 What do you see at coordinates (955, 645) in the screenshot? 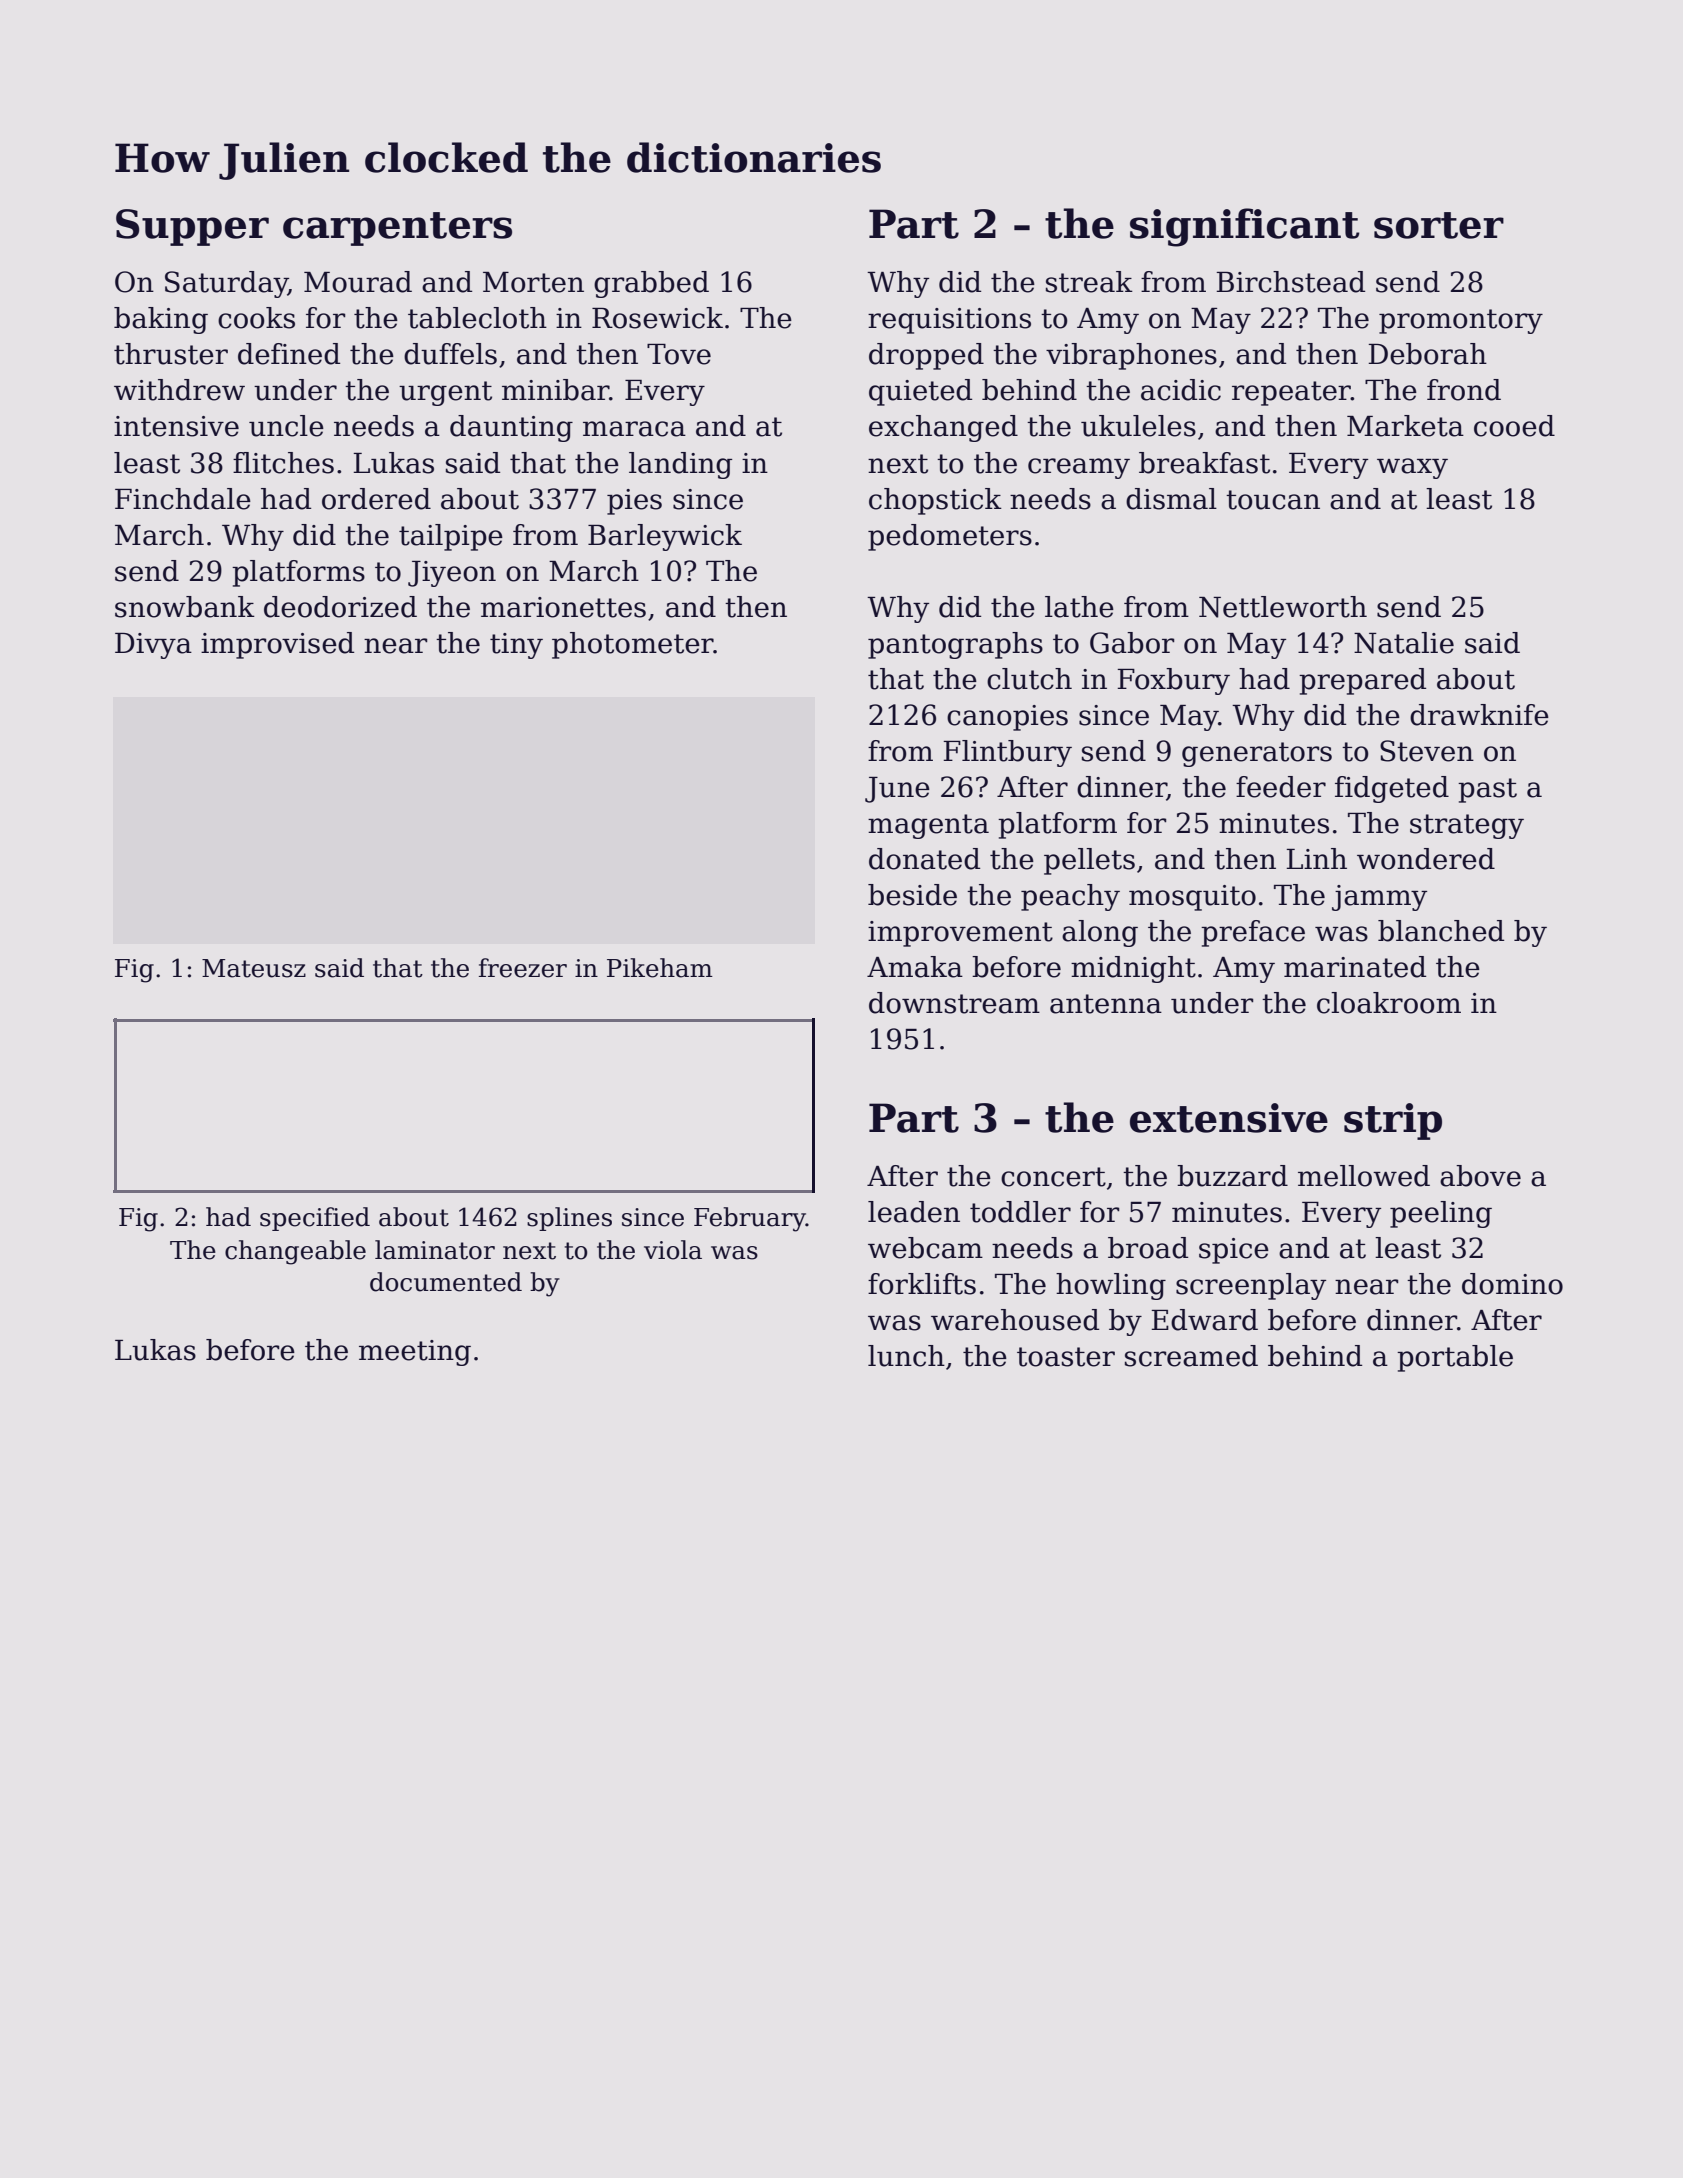
I see `pantographs` at bounding box center [955, 645].
